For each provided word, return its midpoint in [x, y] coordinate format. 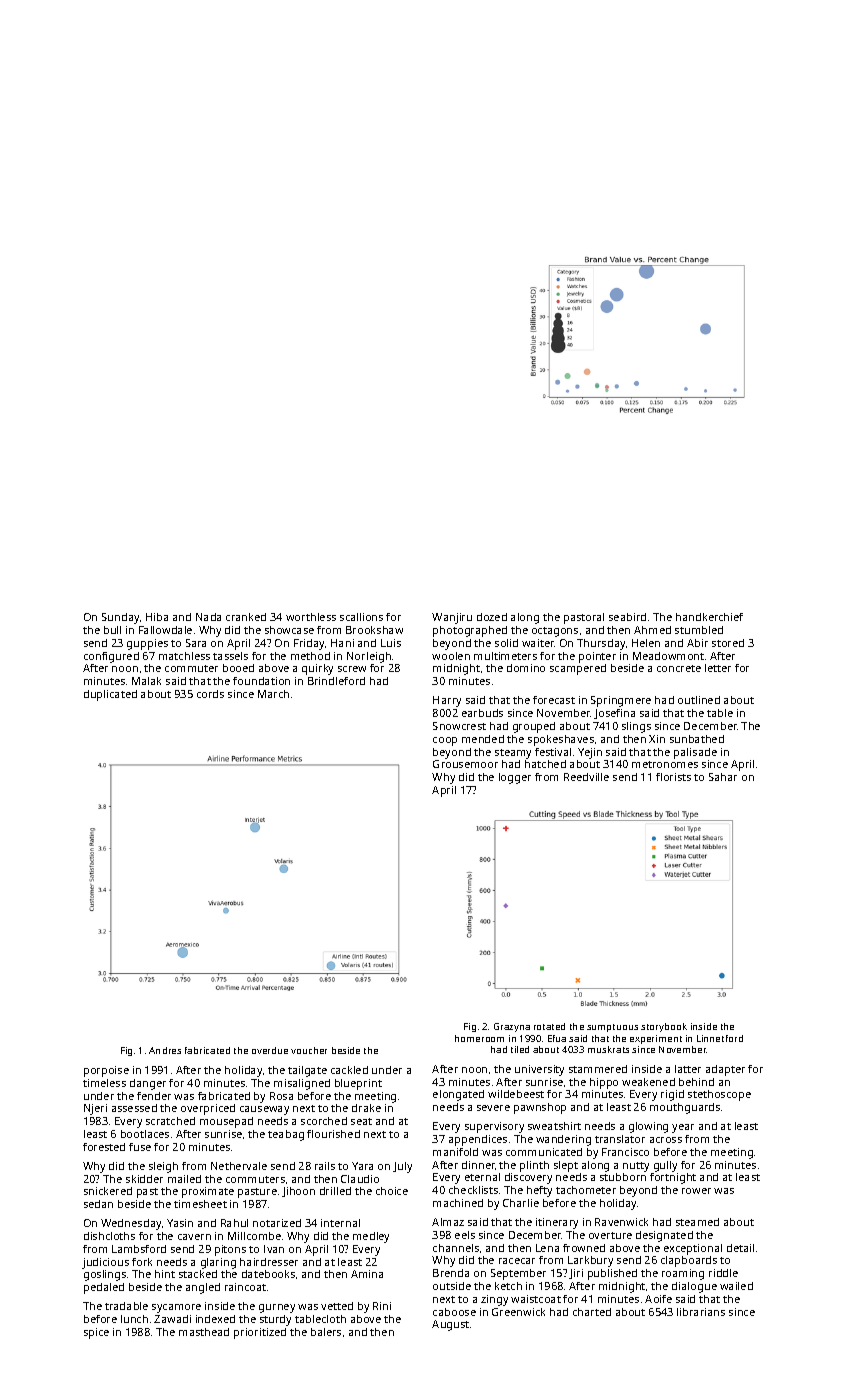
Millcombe [254, 1236]
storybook [664, 1027]
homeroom [479, 1038]
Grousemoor [465, 764]
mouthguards [685, 1108]
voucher [309, 1050]
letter [718, 668]
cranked [246, 617]
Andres [165, 1050]
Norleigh [369, 657]
